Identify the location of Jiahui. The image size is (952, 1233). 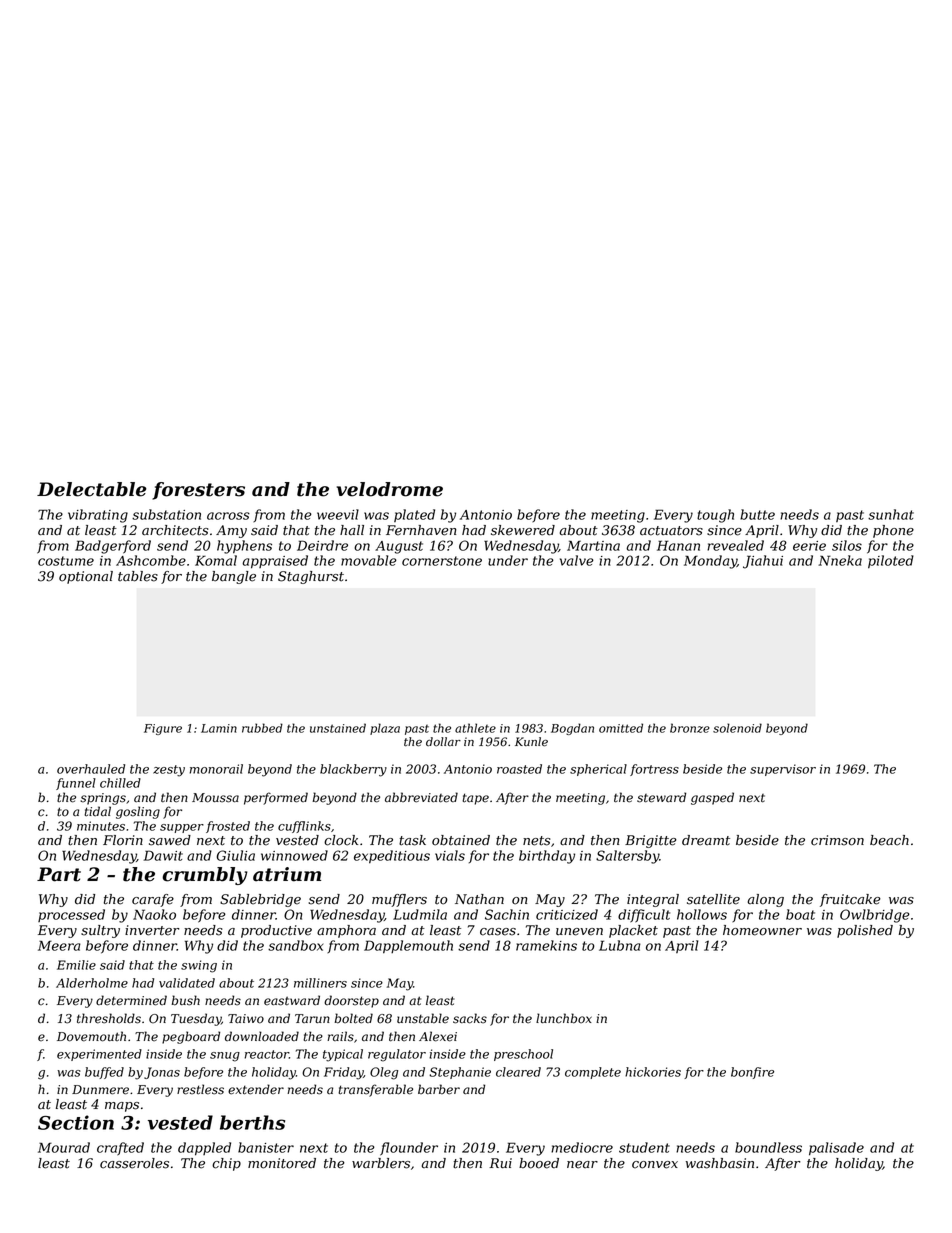
(763, 562).
